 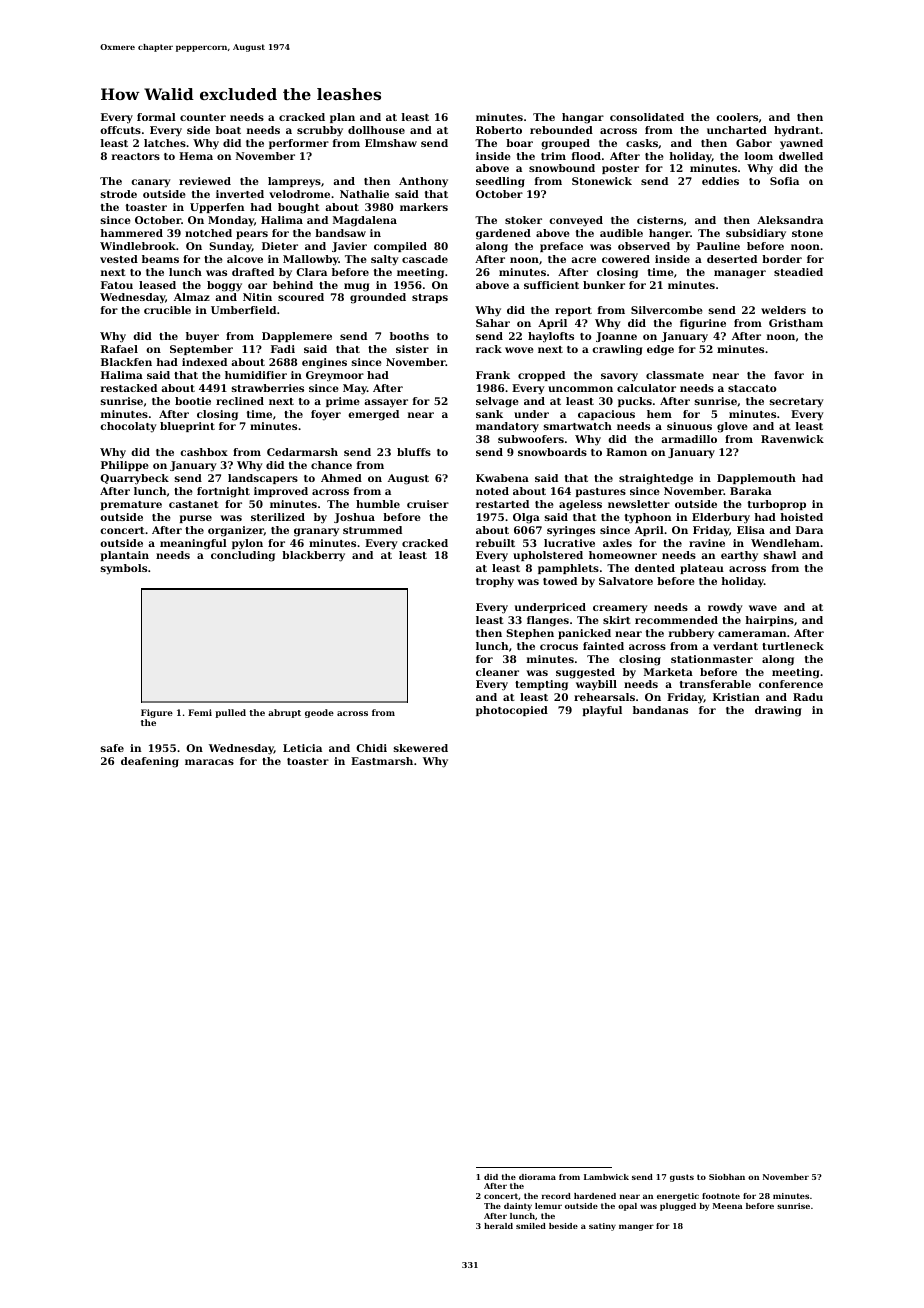 I want to click on dollhouse, so click(x=376, y=130).
